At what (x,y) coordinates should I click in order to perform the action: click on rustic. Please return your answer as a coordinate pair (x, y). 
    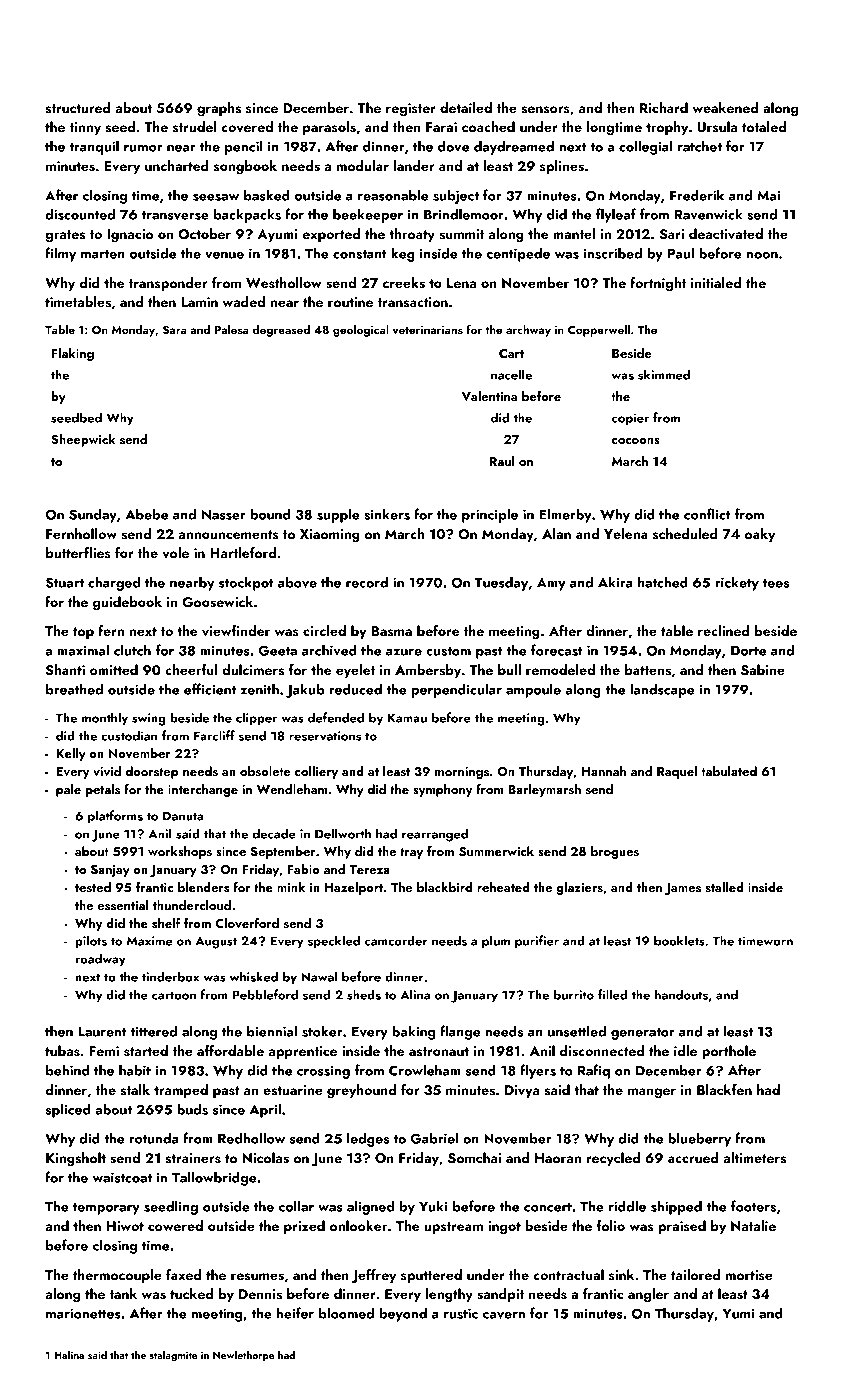
    Looking at the image, I should click on (461, 1313).
